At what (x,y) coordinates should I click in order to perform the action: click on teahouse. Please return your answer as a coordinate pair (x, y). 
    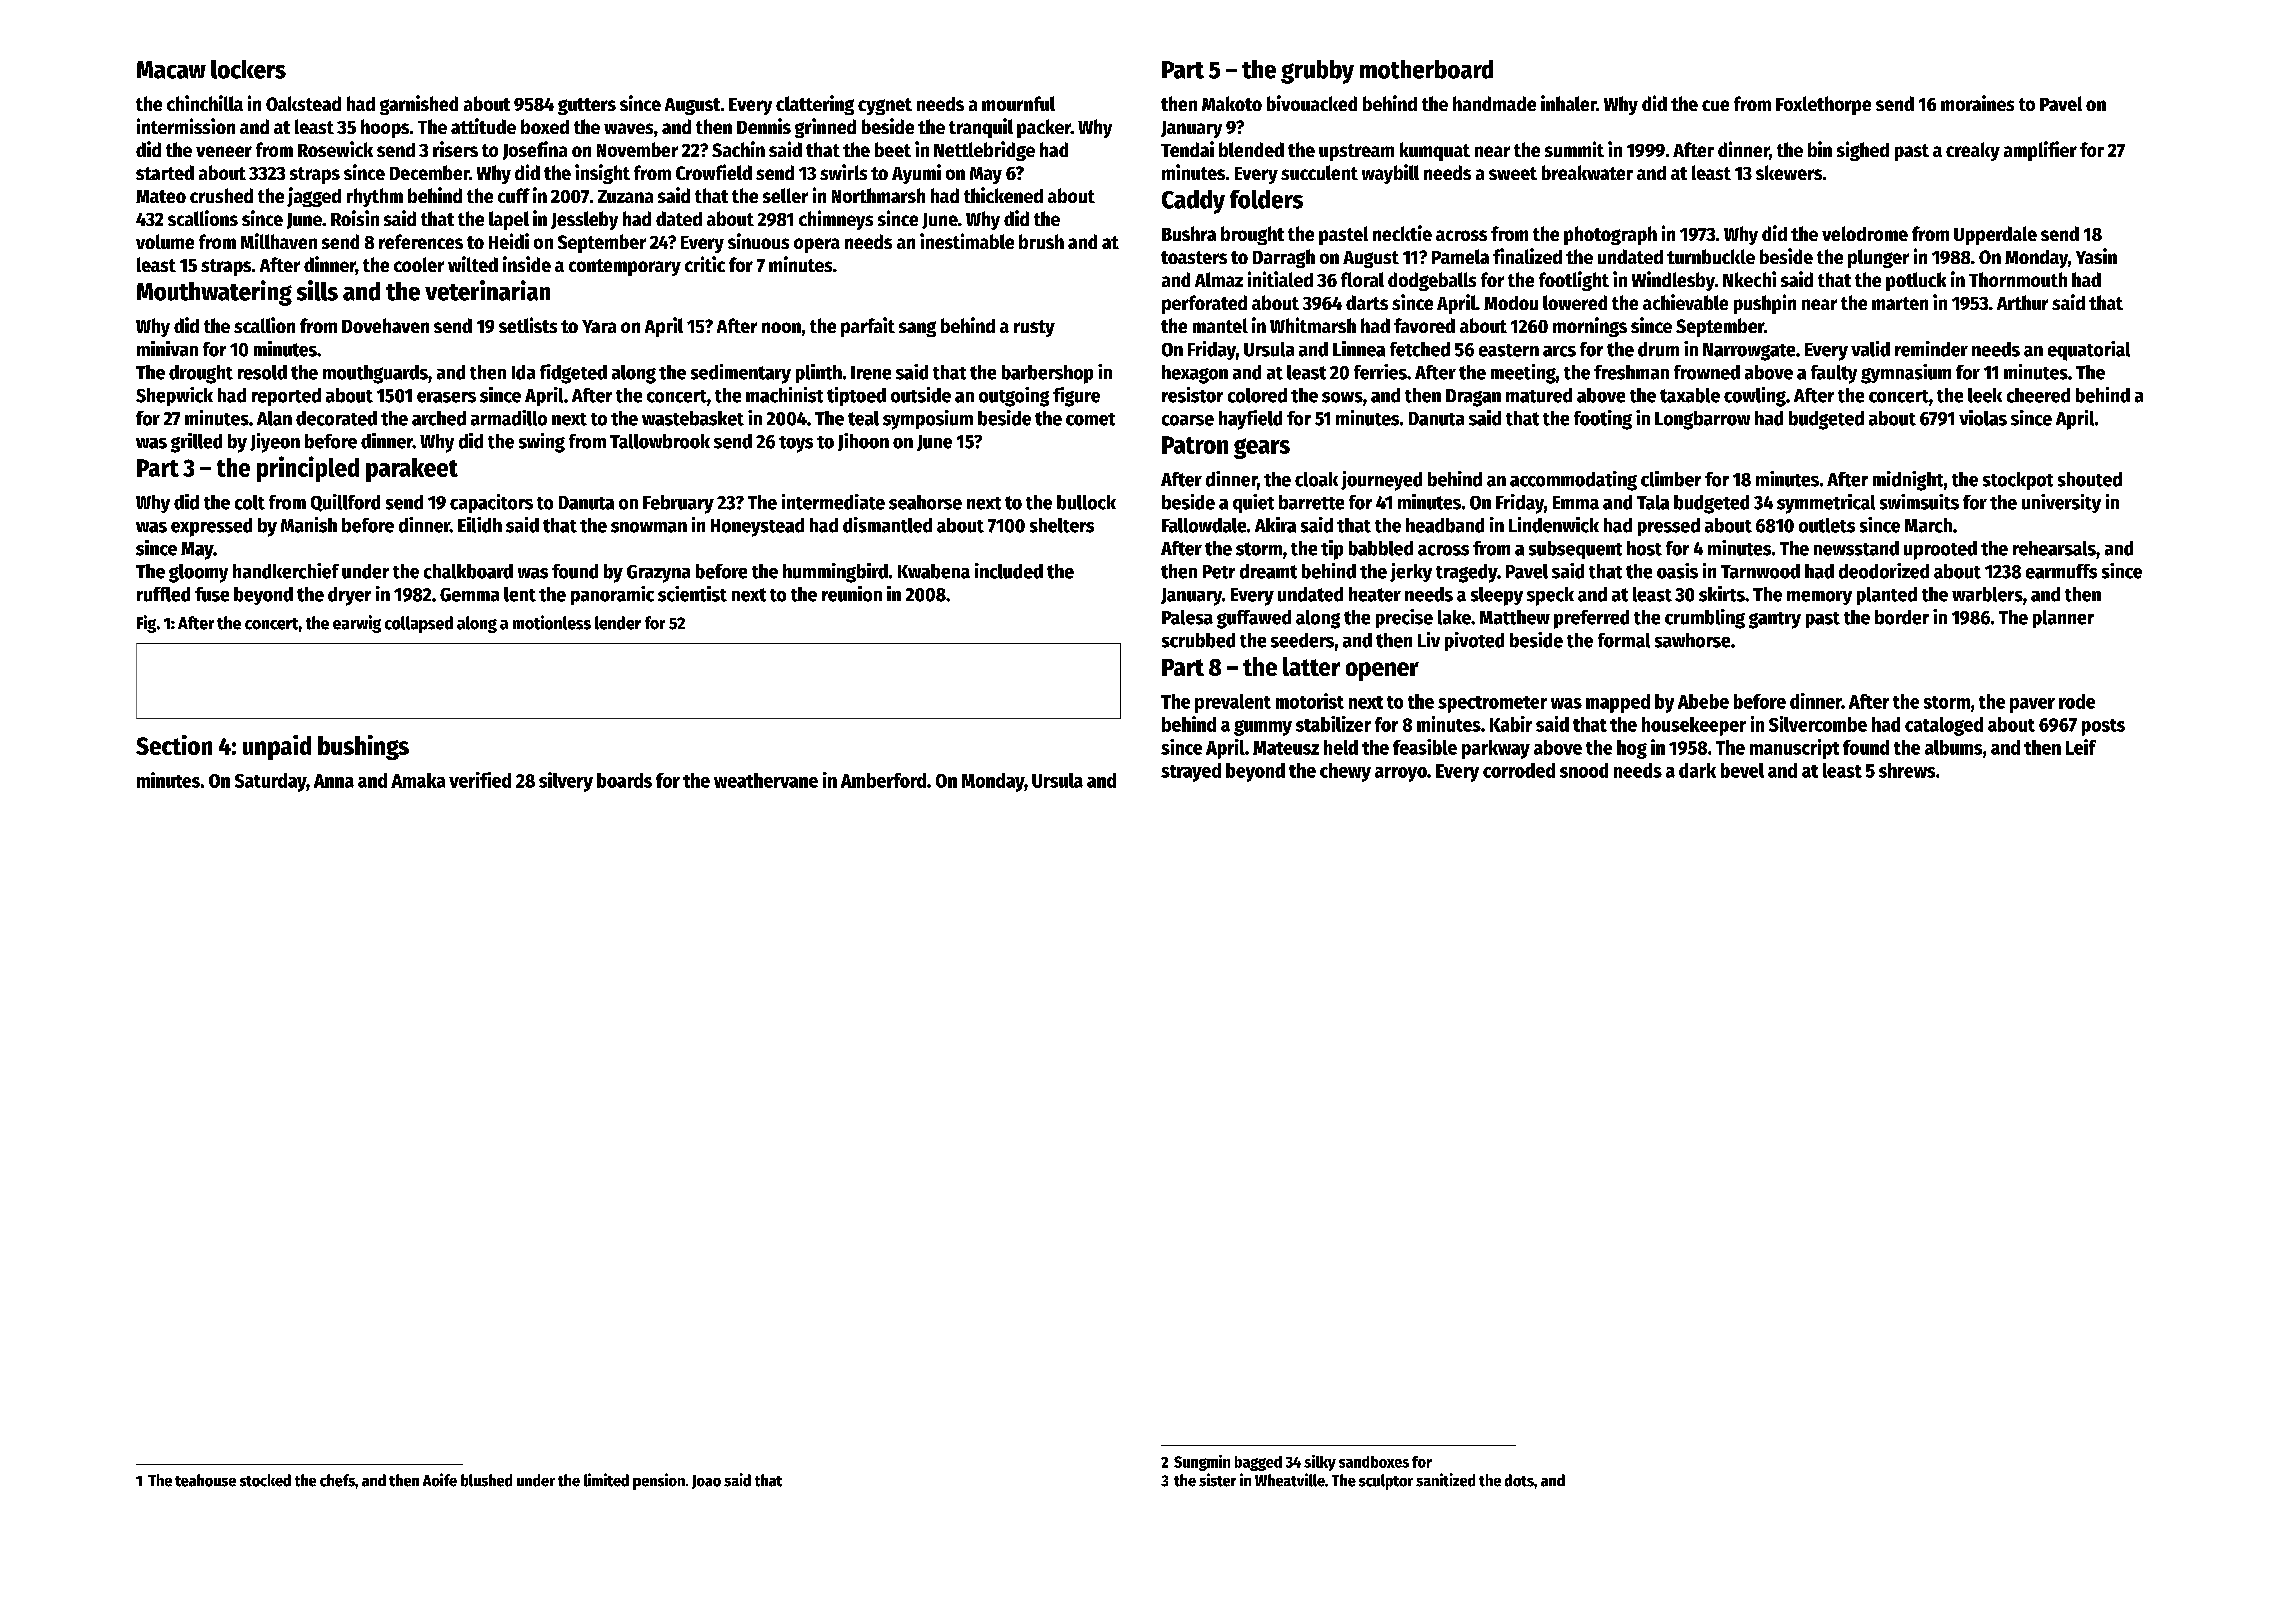
    Looking at the image, I should click on (205, 1480).
